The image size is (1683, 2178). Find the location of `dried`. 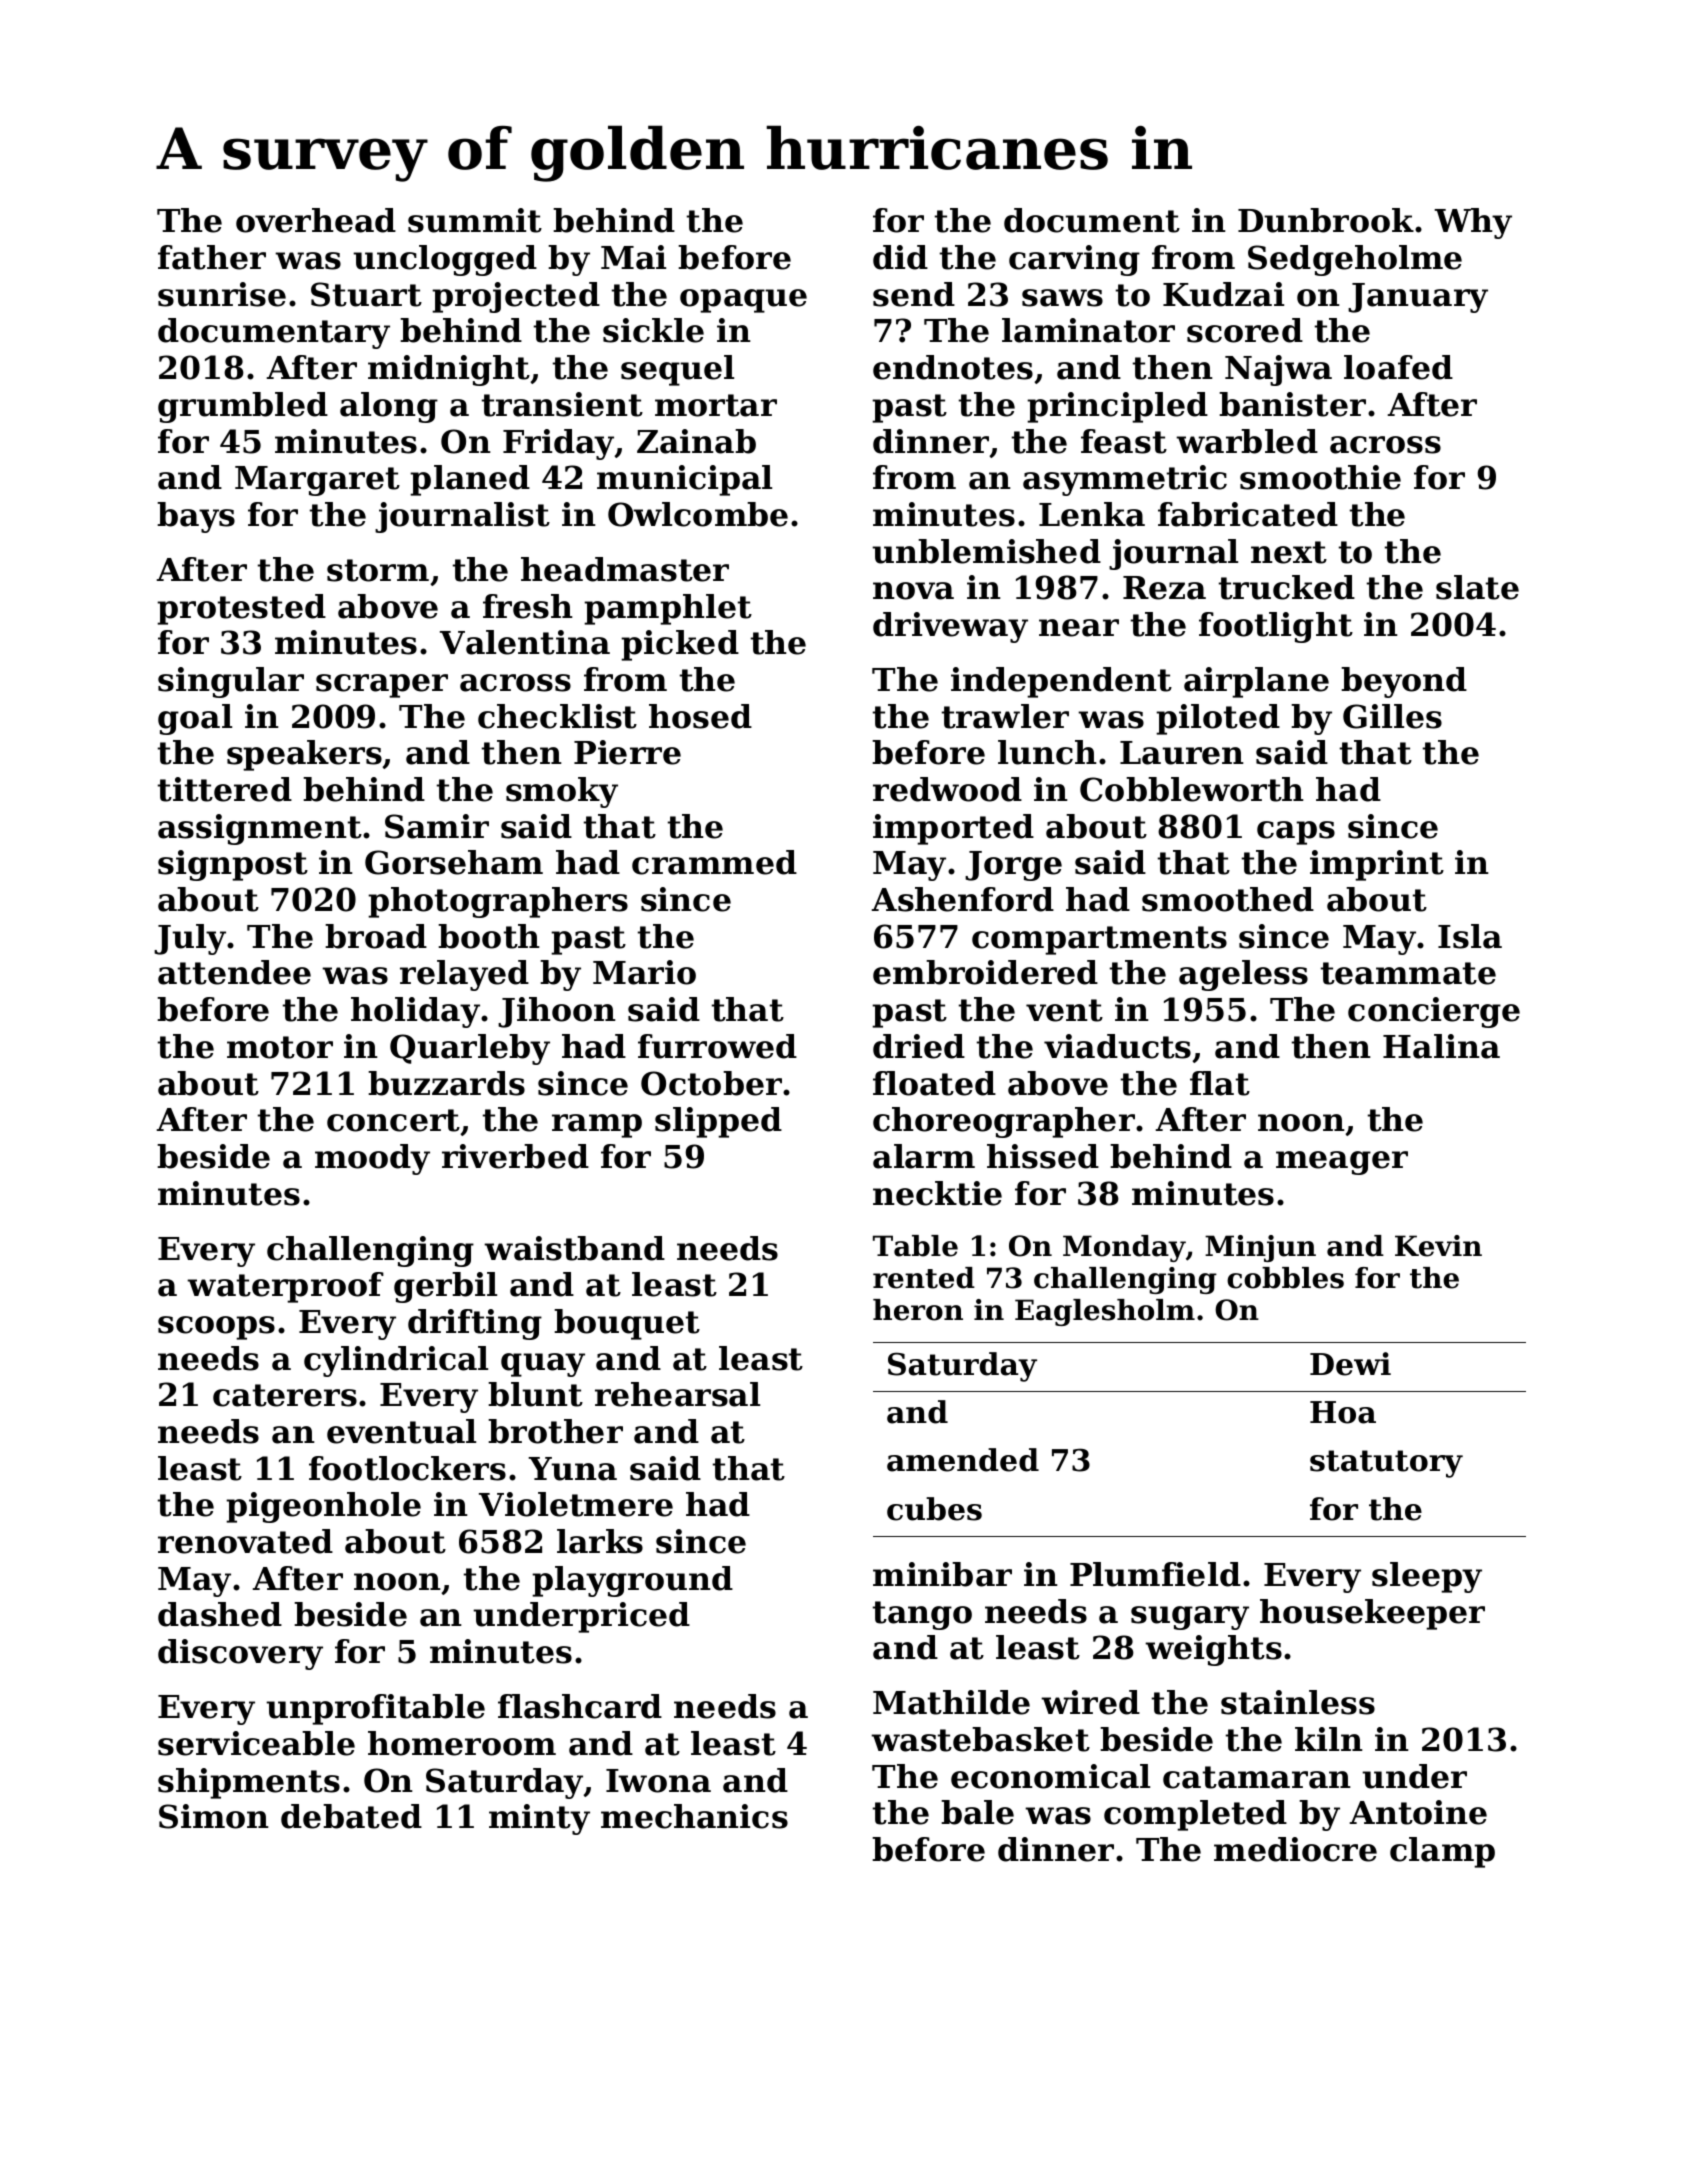

dried is located at coordinates (919, 1046).
